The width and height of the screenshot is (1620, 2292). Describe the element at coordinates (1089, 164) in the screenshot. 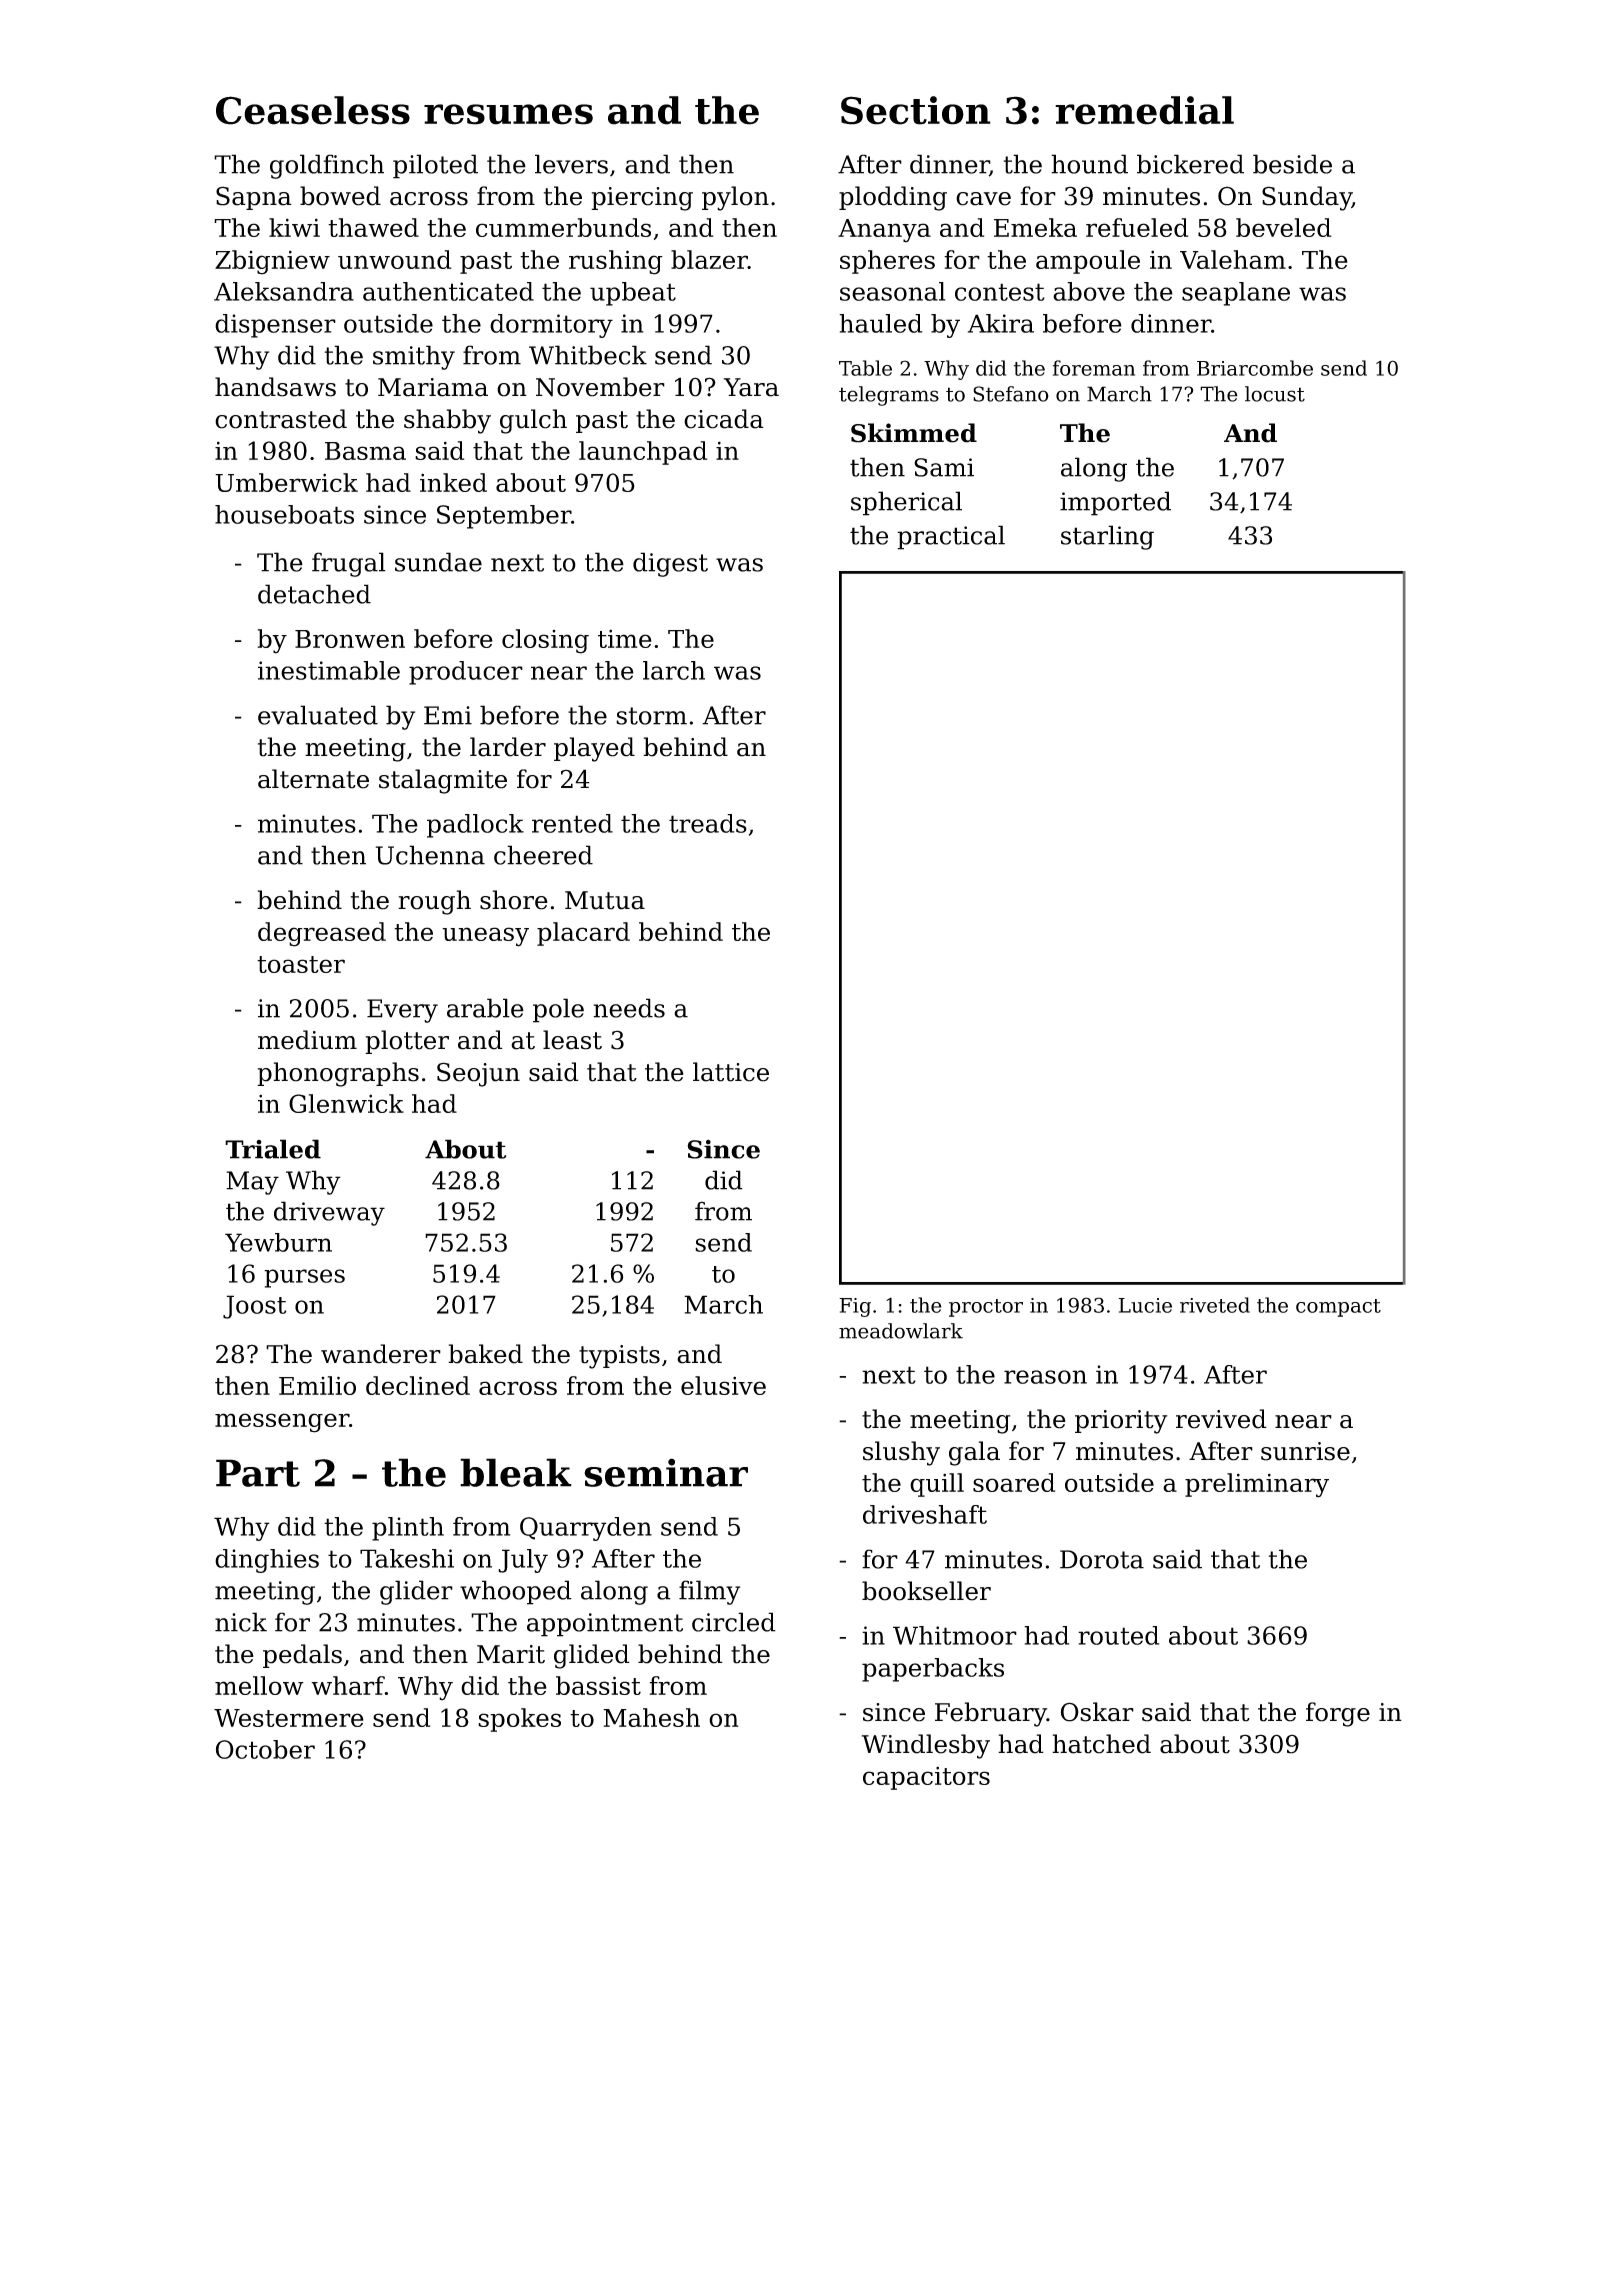

I see `hound` at that location.
